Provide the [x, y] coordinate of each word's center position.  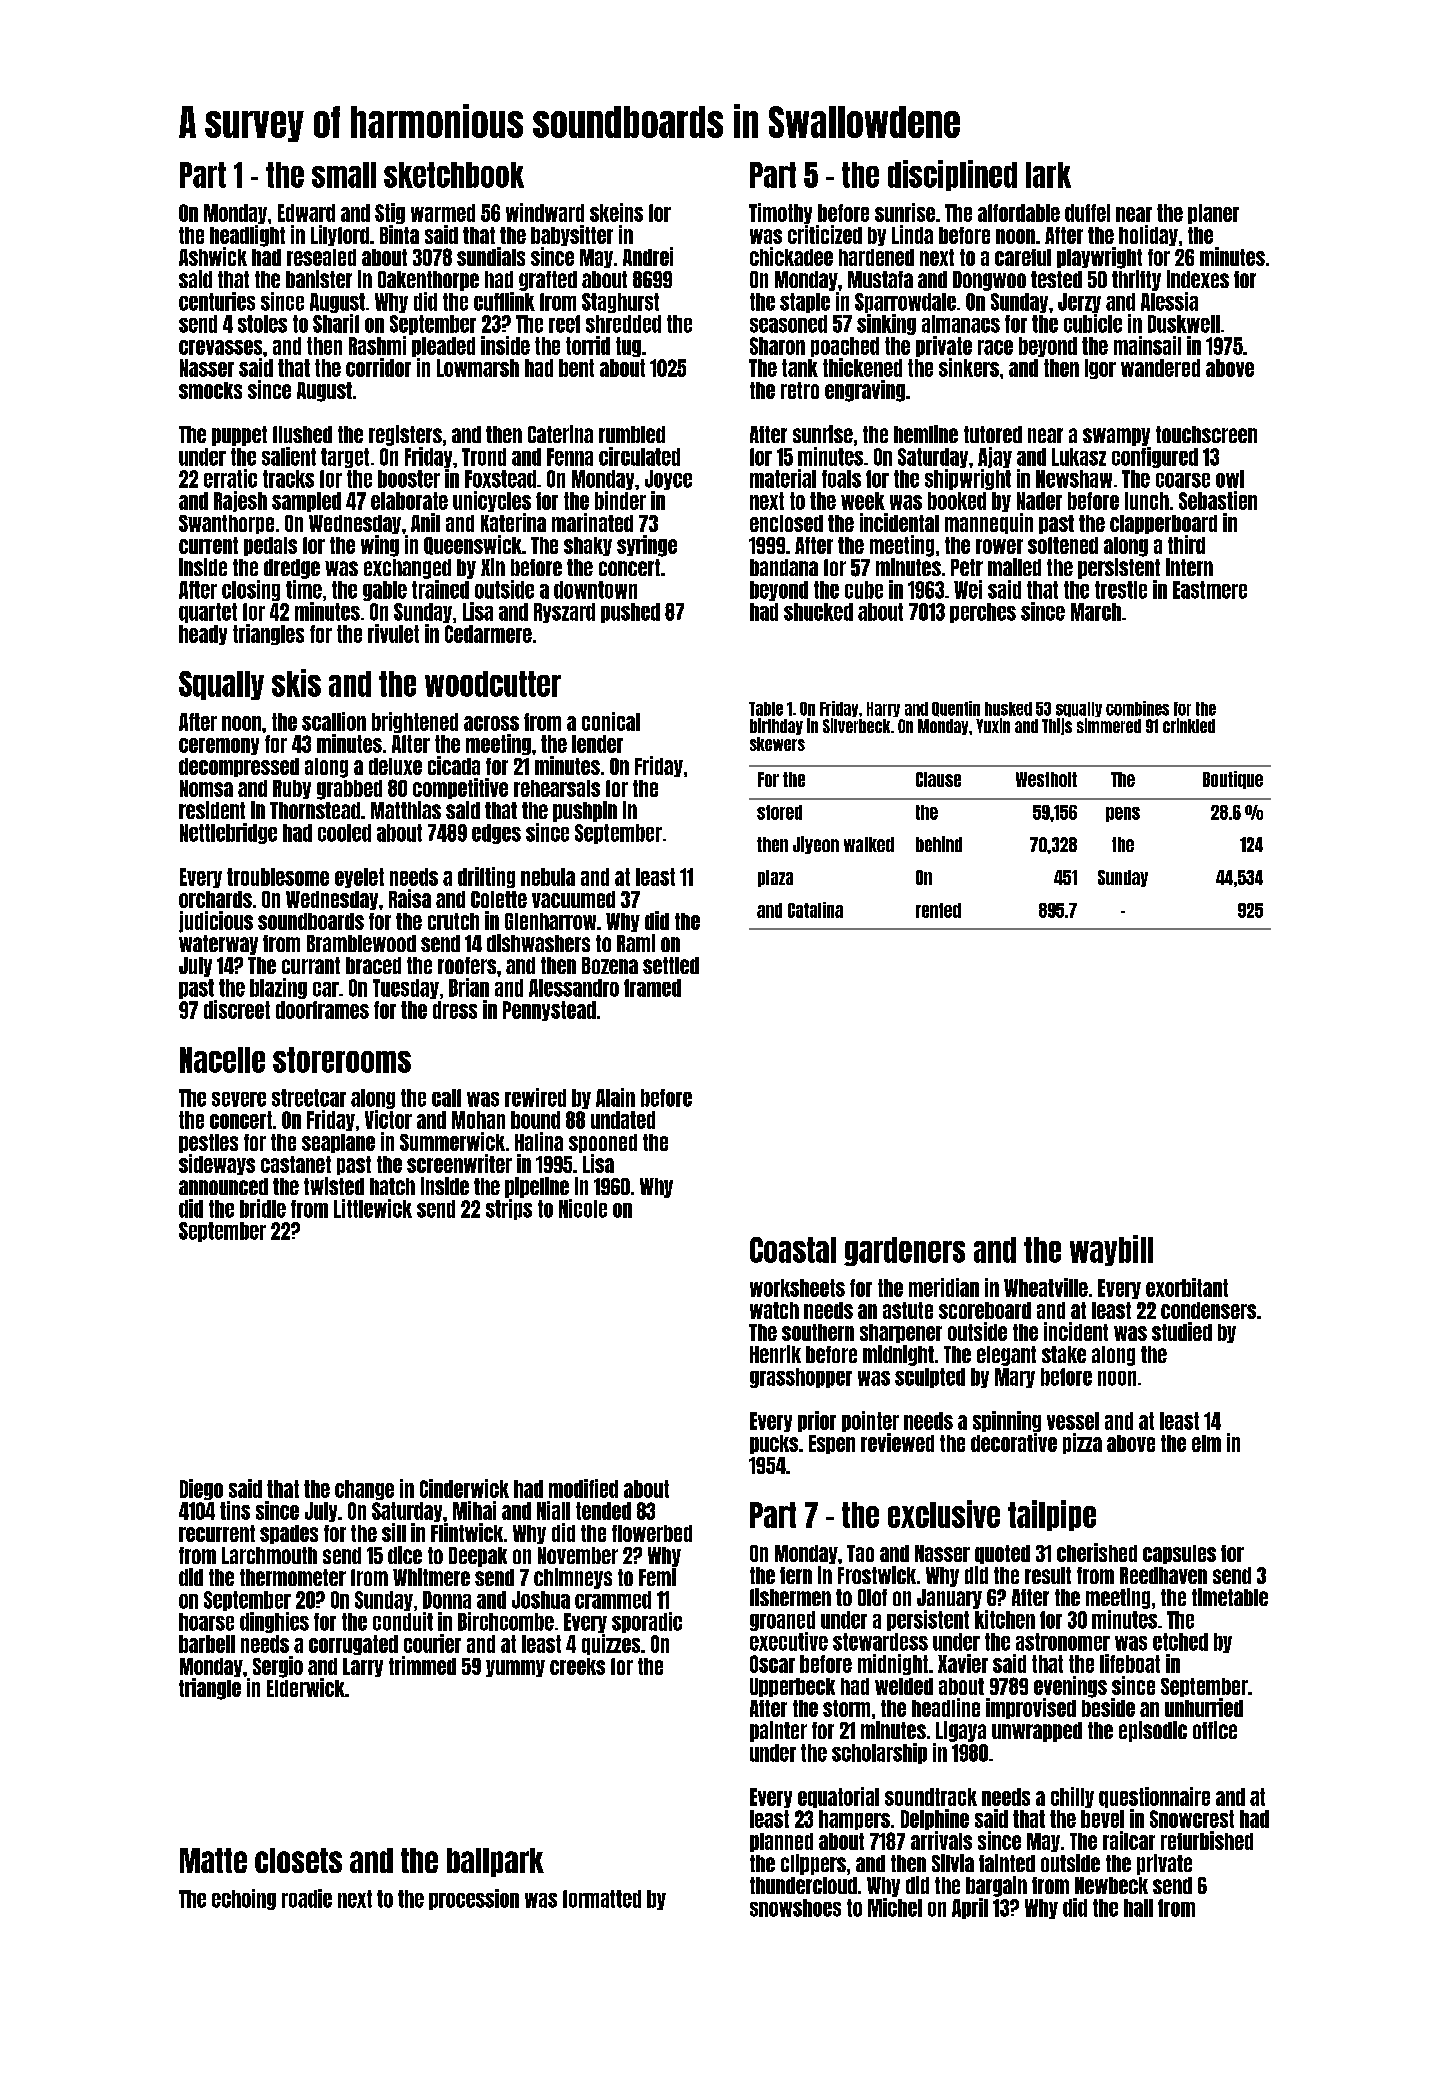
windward [545, 212]
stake [1064, 1354]
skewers [777, 744]
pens [1123, 814]
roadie [307, 1898]
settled [671, 965]
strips [509, 1209]
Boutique [1233, 780]
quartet [208, 613]
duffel [1087, 213]
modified [583, 1488]
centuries [217, 301]
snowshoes [795, 1908]
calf [446, 1098]
